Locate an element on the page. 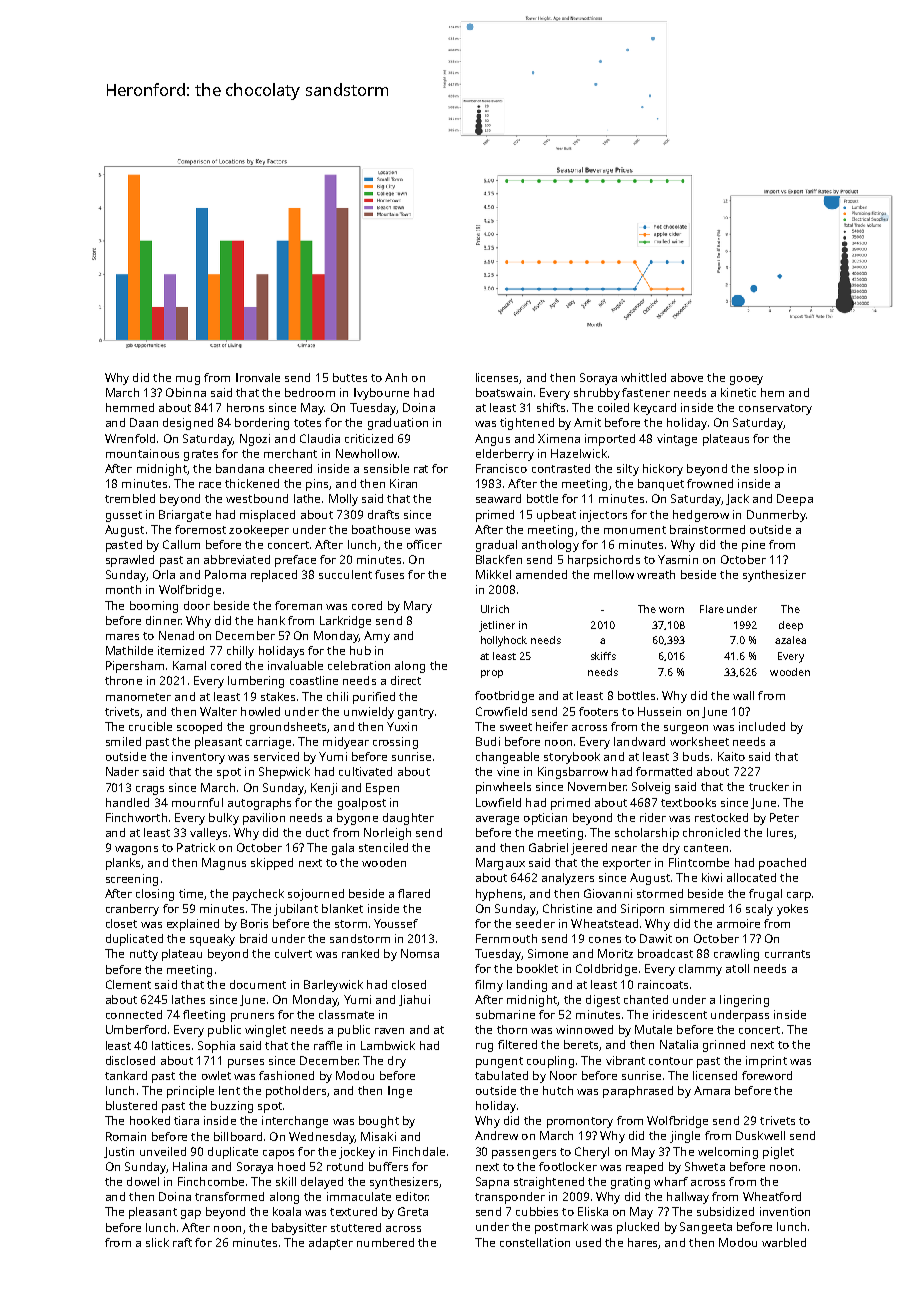 Image resolution: width=924 pixels, height=1308 pixels. imprint is located at coordinates (766, 1062).
